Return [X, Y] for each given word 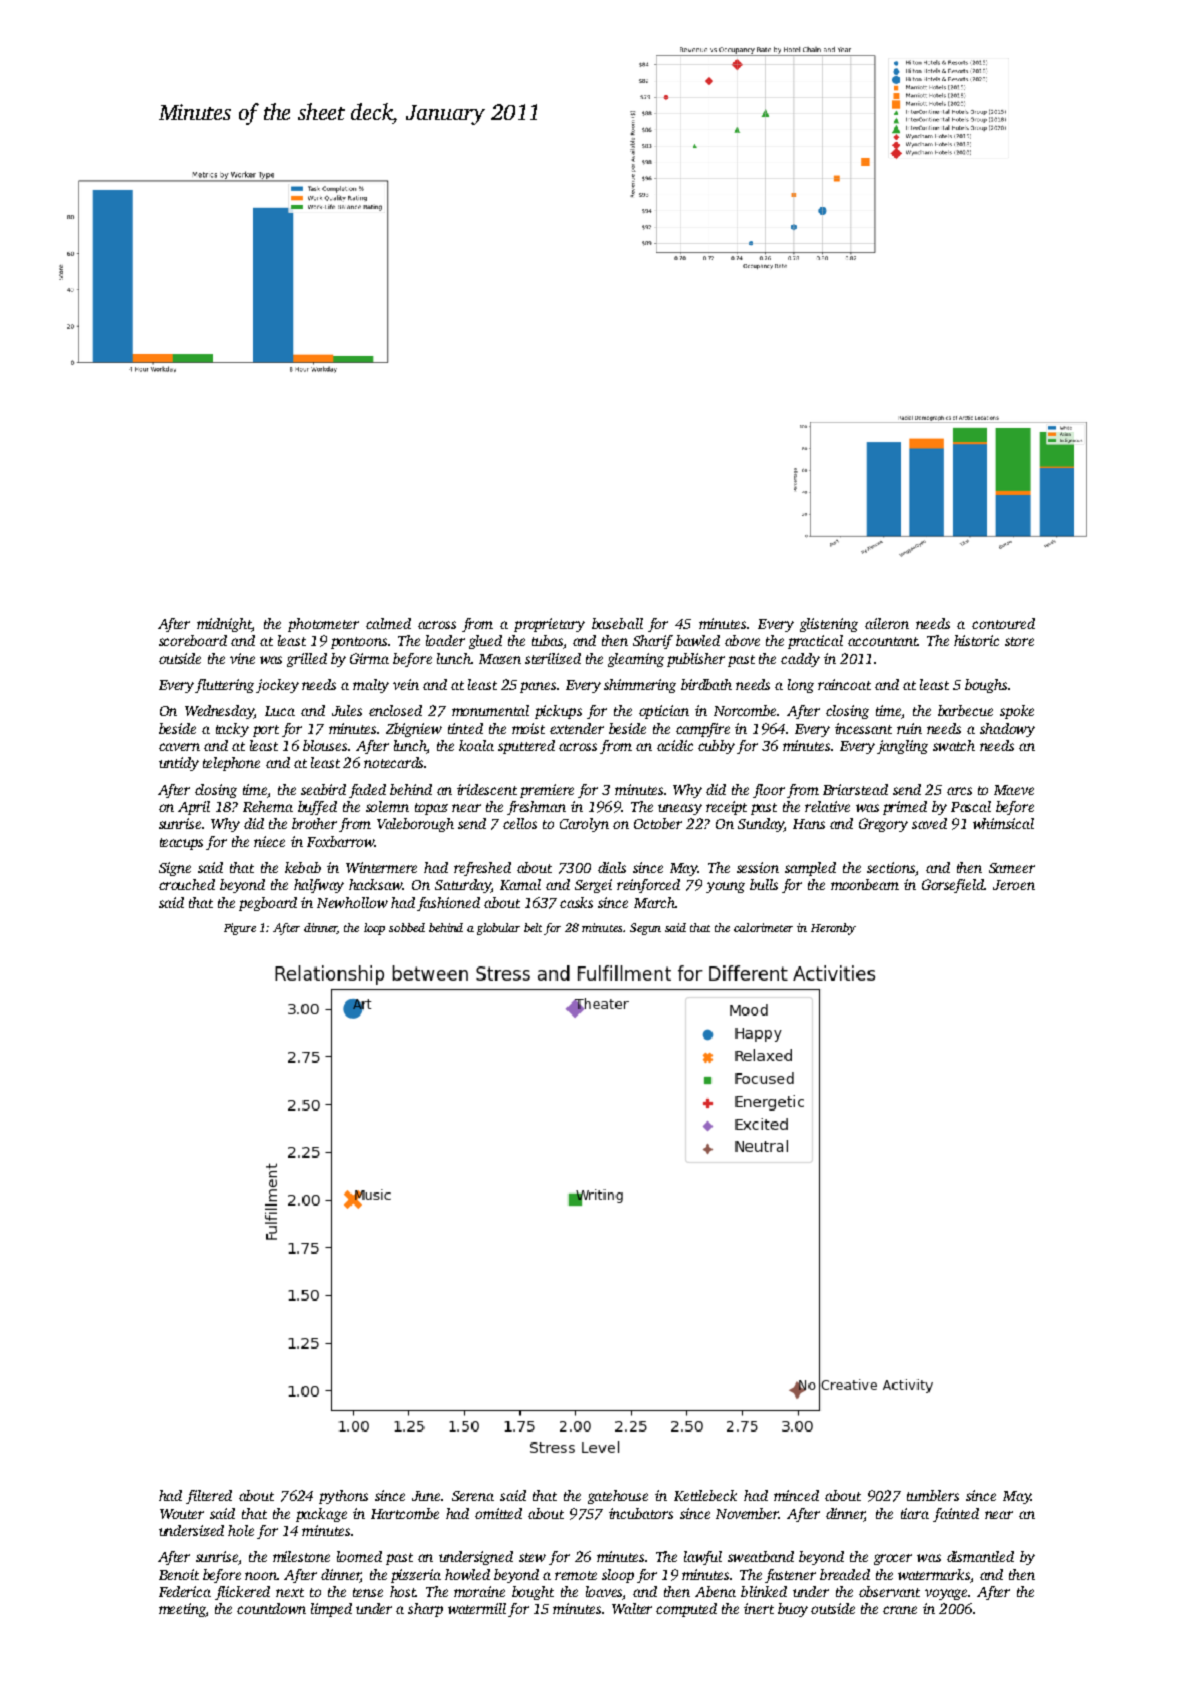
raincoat [844, 684]
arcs [959, 791]
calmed [388, 623]
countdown [271, 1608]
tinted [465, 728]
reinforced [648, 886]
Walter [632, 1608]
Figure [240, 929]
